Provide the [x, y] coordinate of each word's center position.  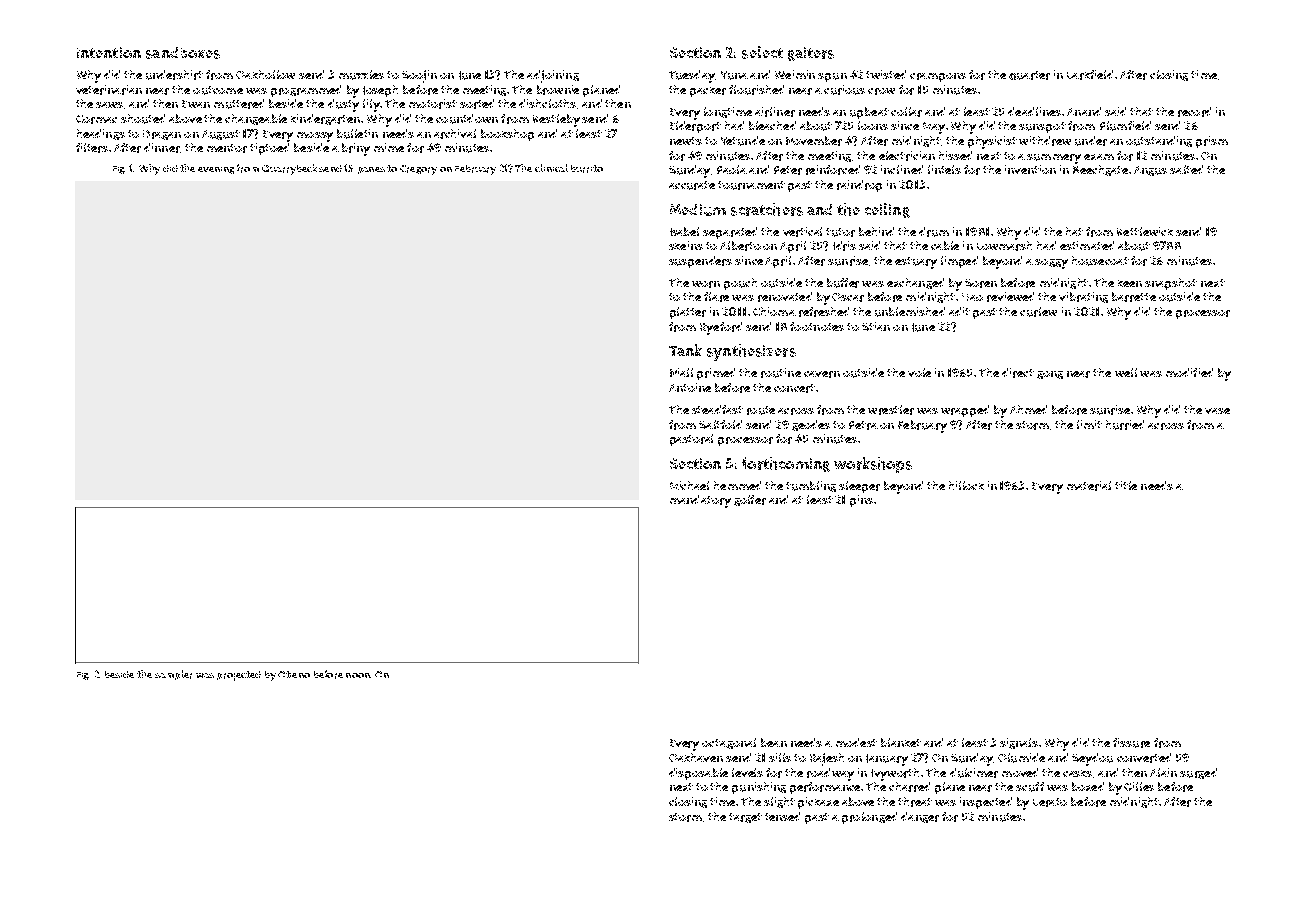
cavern [822, 374]
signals [1019, 743]
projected [239, 676]
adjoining [553, 76]
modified [1189, 372]
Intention [109, 52]
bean [774, 742]
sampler [173, 675]
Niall [681, 372]
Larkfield [1090, 75]
